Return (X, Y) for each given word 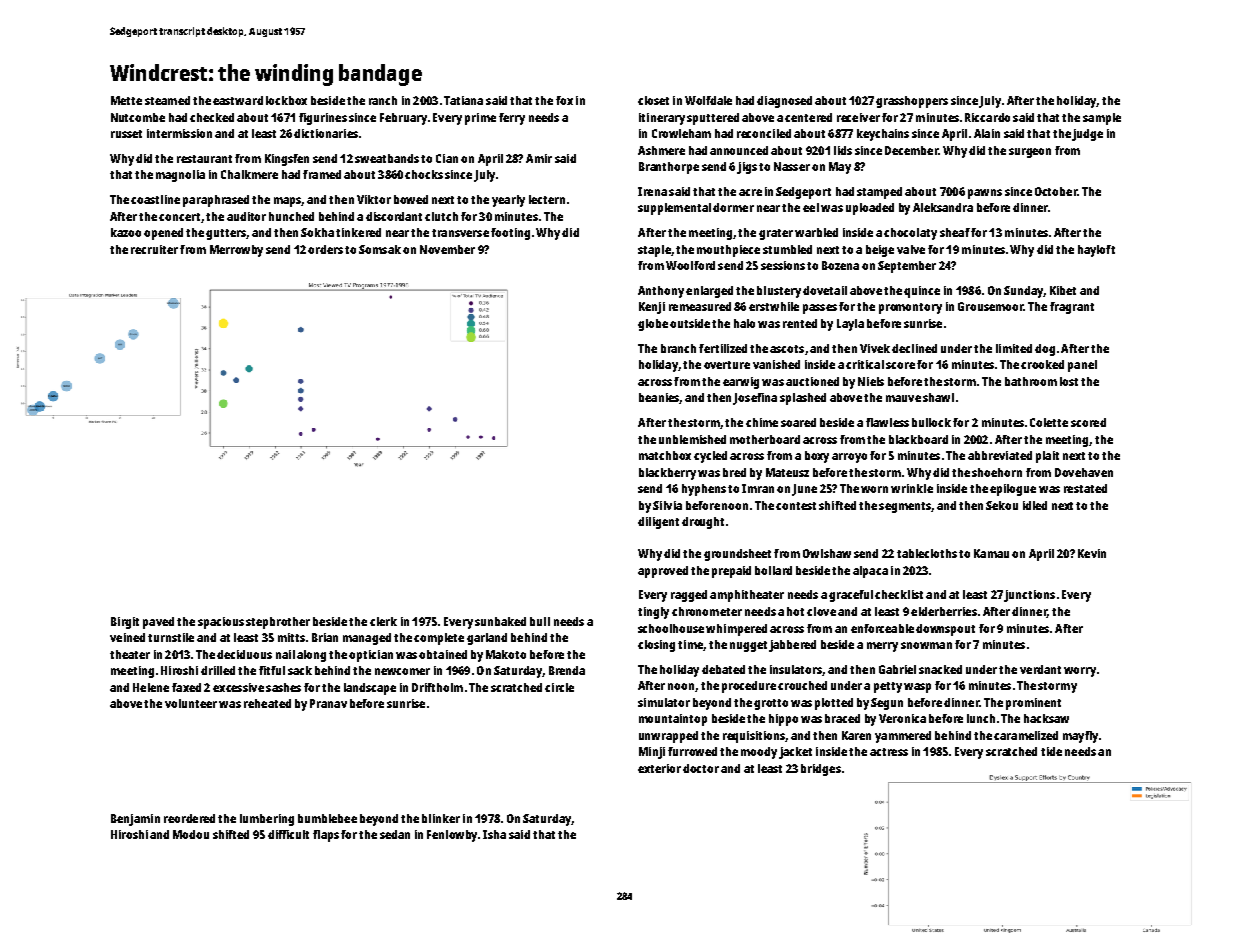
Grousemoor (990, 306)
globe (653, 325)
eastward (238, 100)
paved (158, 623)
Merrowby (236, 251)
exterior (659, 768)
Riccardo (987, 117)
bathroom (1031, 381)
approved (663, 572)
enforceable (882, 628)
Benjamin (135, 820)
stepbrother (278, 623)
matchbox (665, 455)
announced (739, 150)
